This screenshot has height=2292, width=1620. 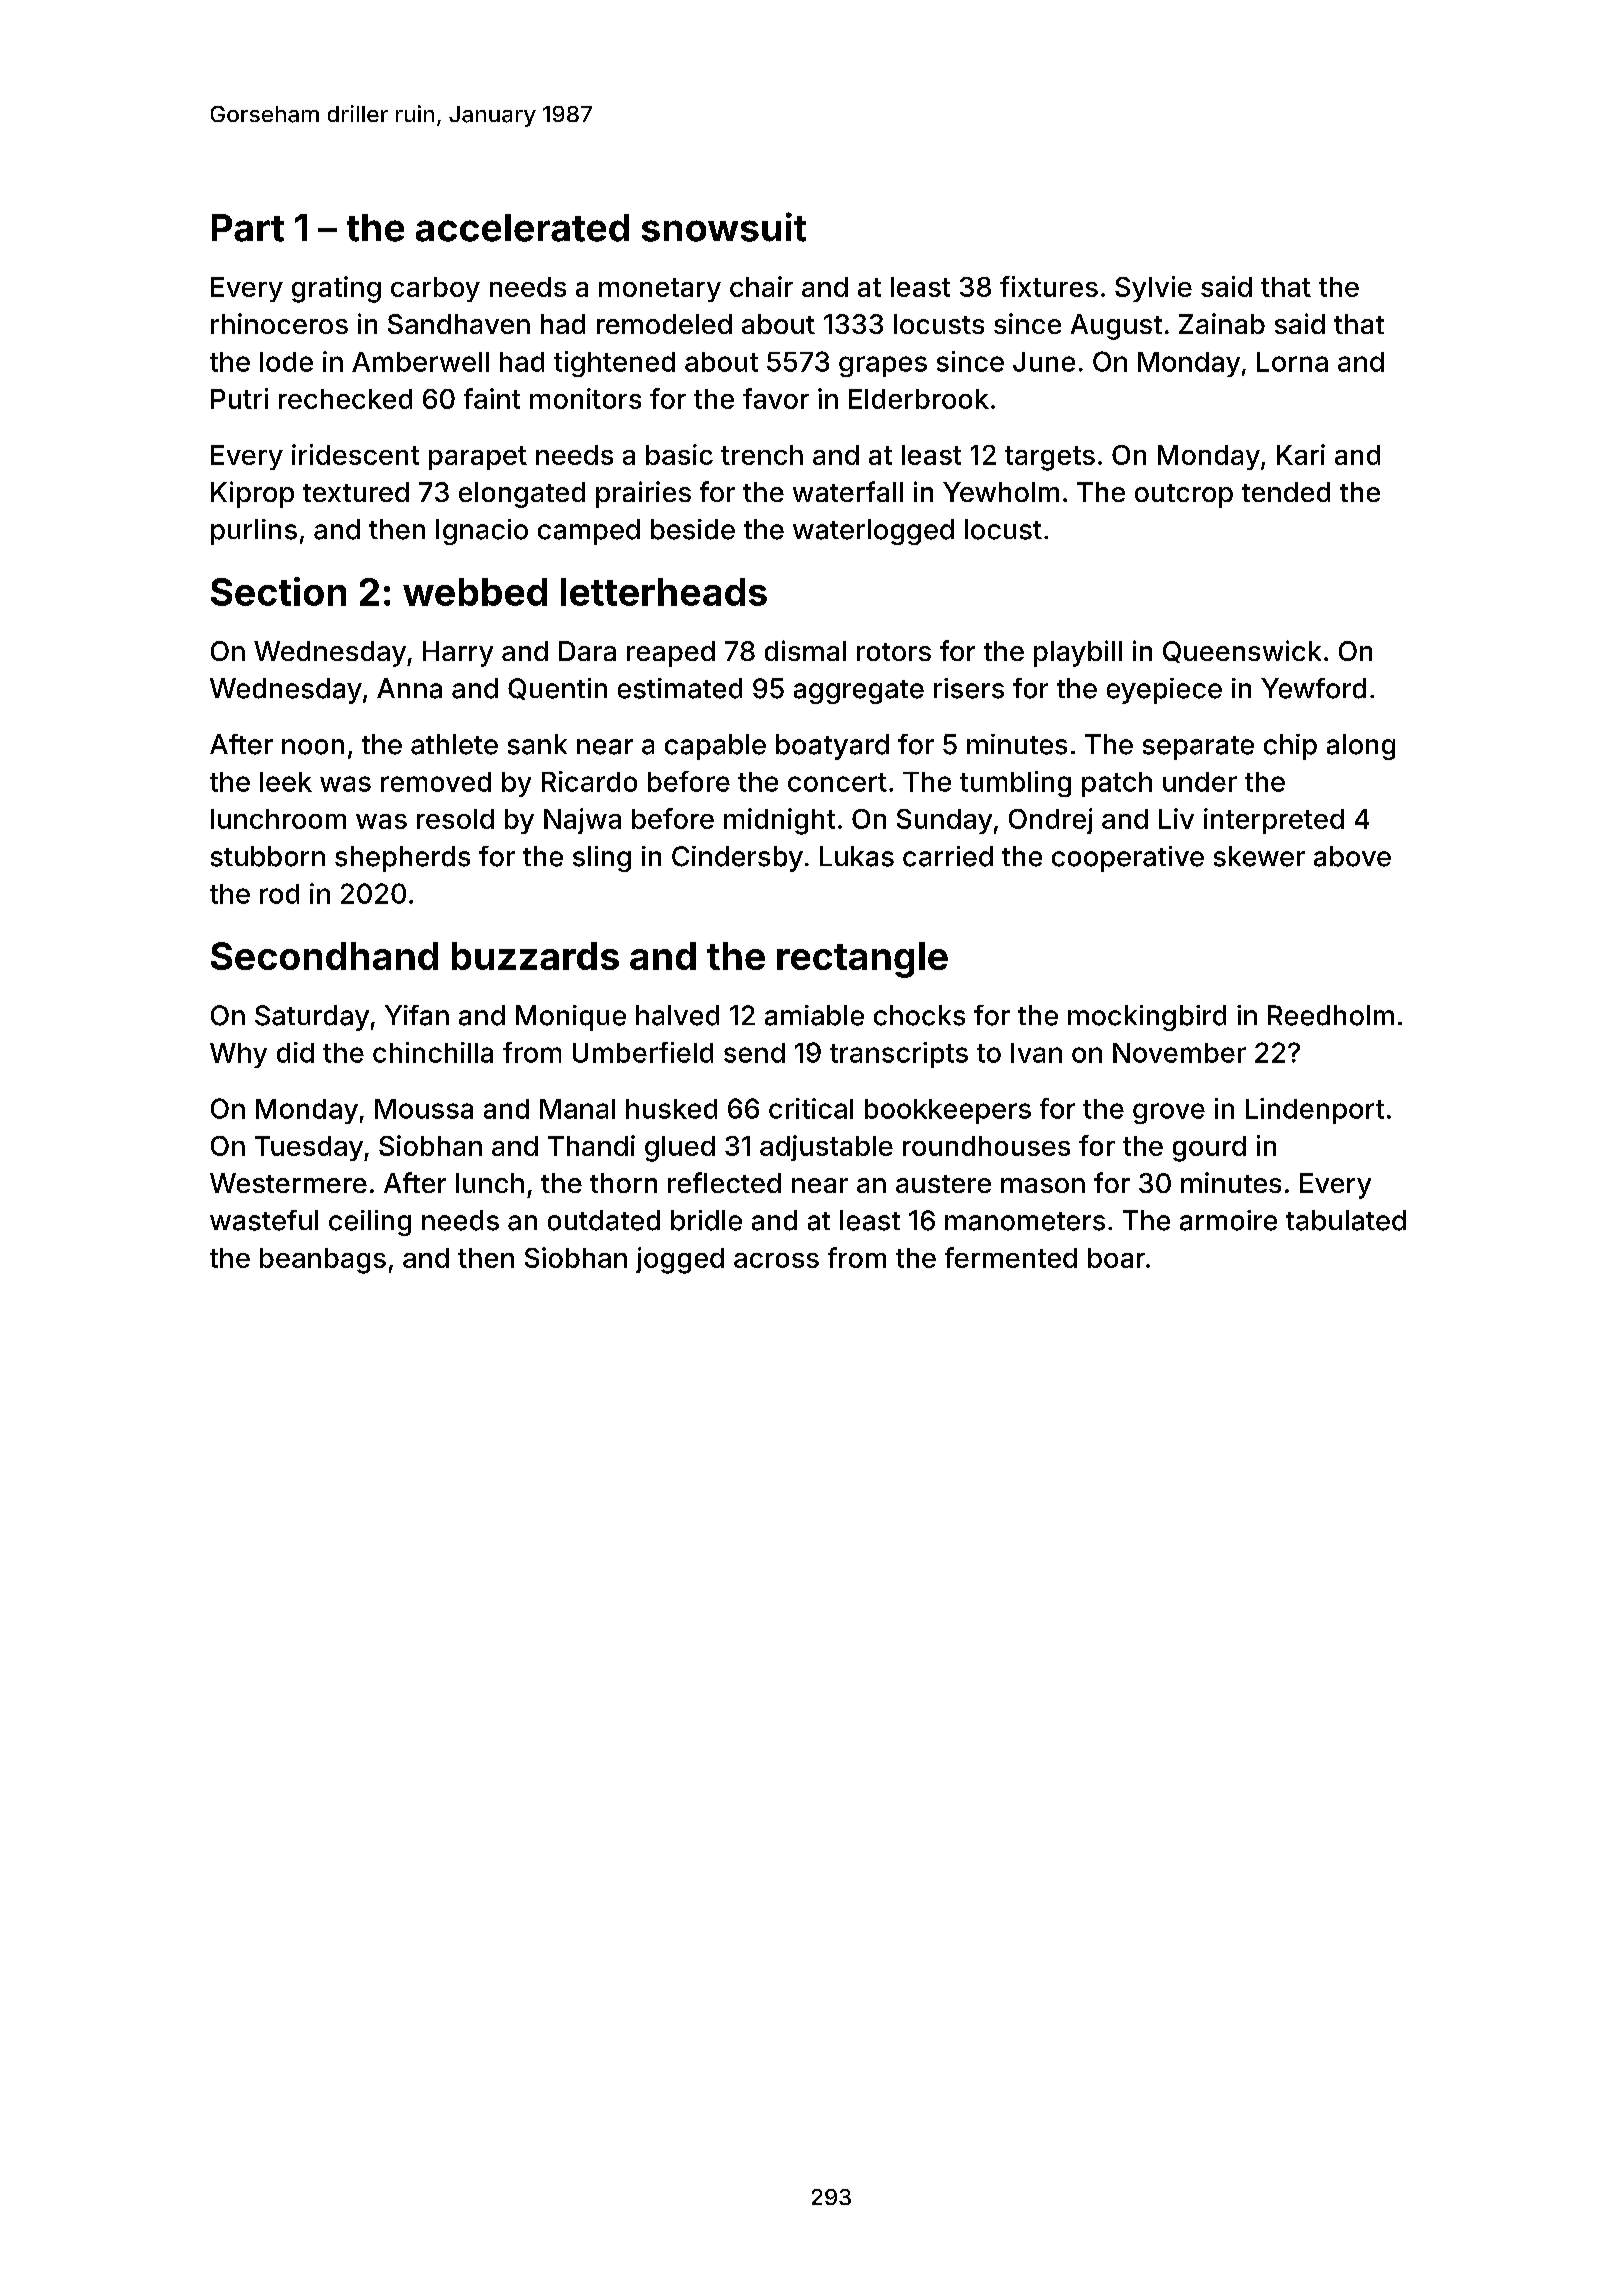 I want to click on ceiling, so click(x=370, y=1223).
